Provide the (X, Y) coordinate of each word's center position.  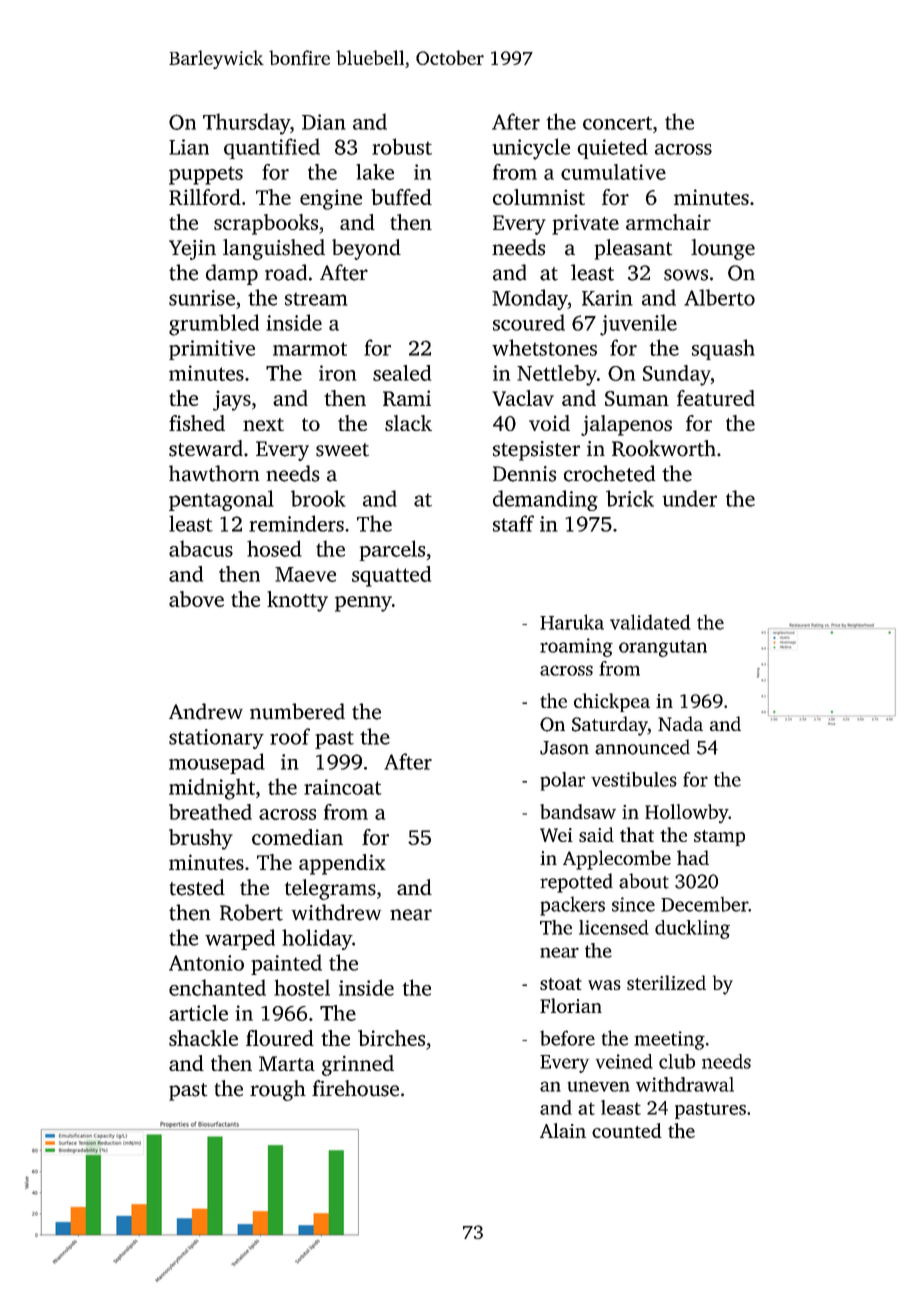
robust (402, 146)
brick (630, 498)
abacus (201, 548)
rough (278, 1090)
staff (513, 523)
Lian (189, 147)
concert (617, 123)
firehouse (355, 1088)
